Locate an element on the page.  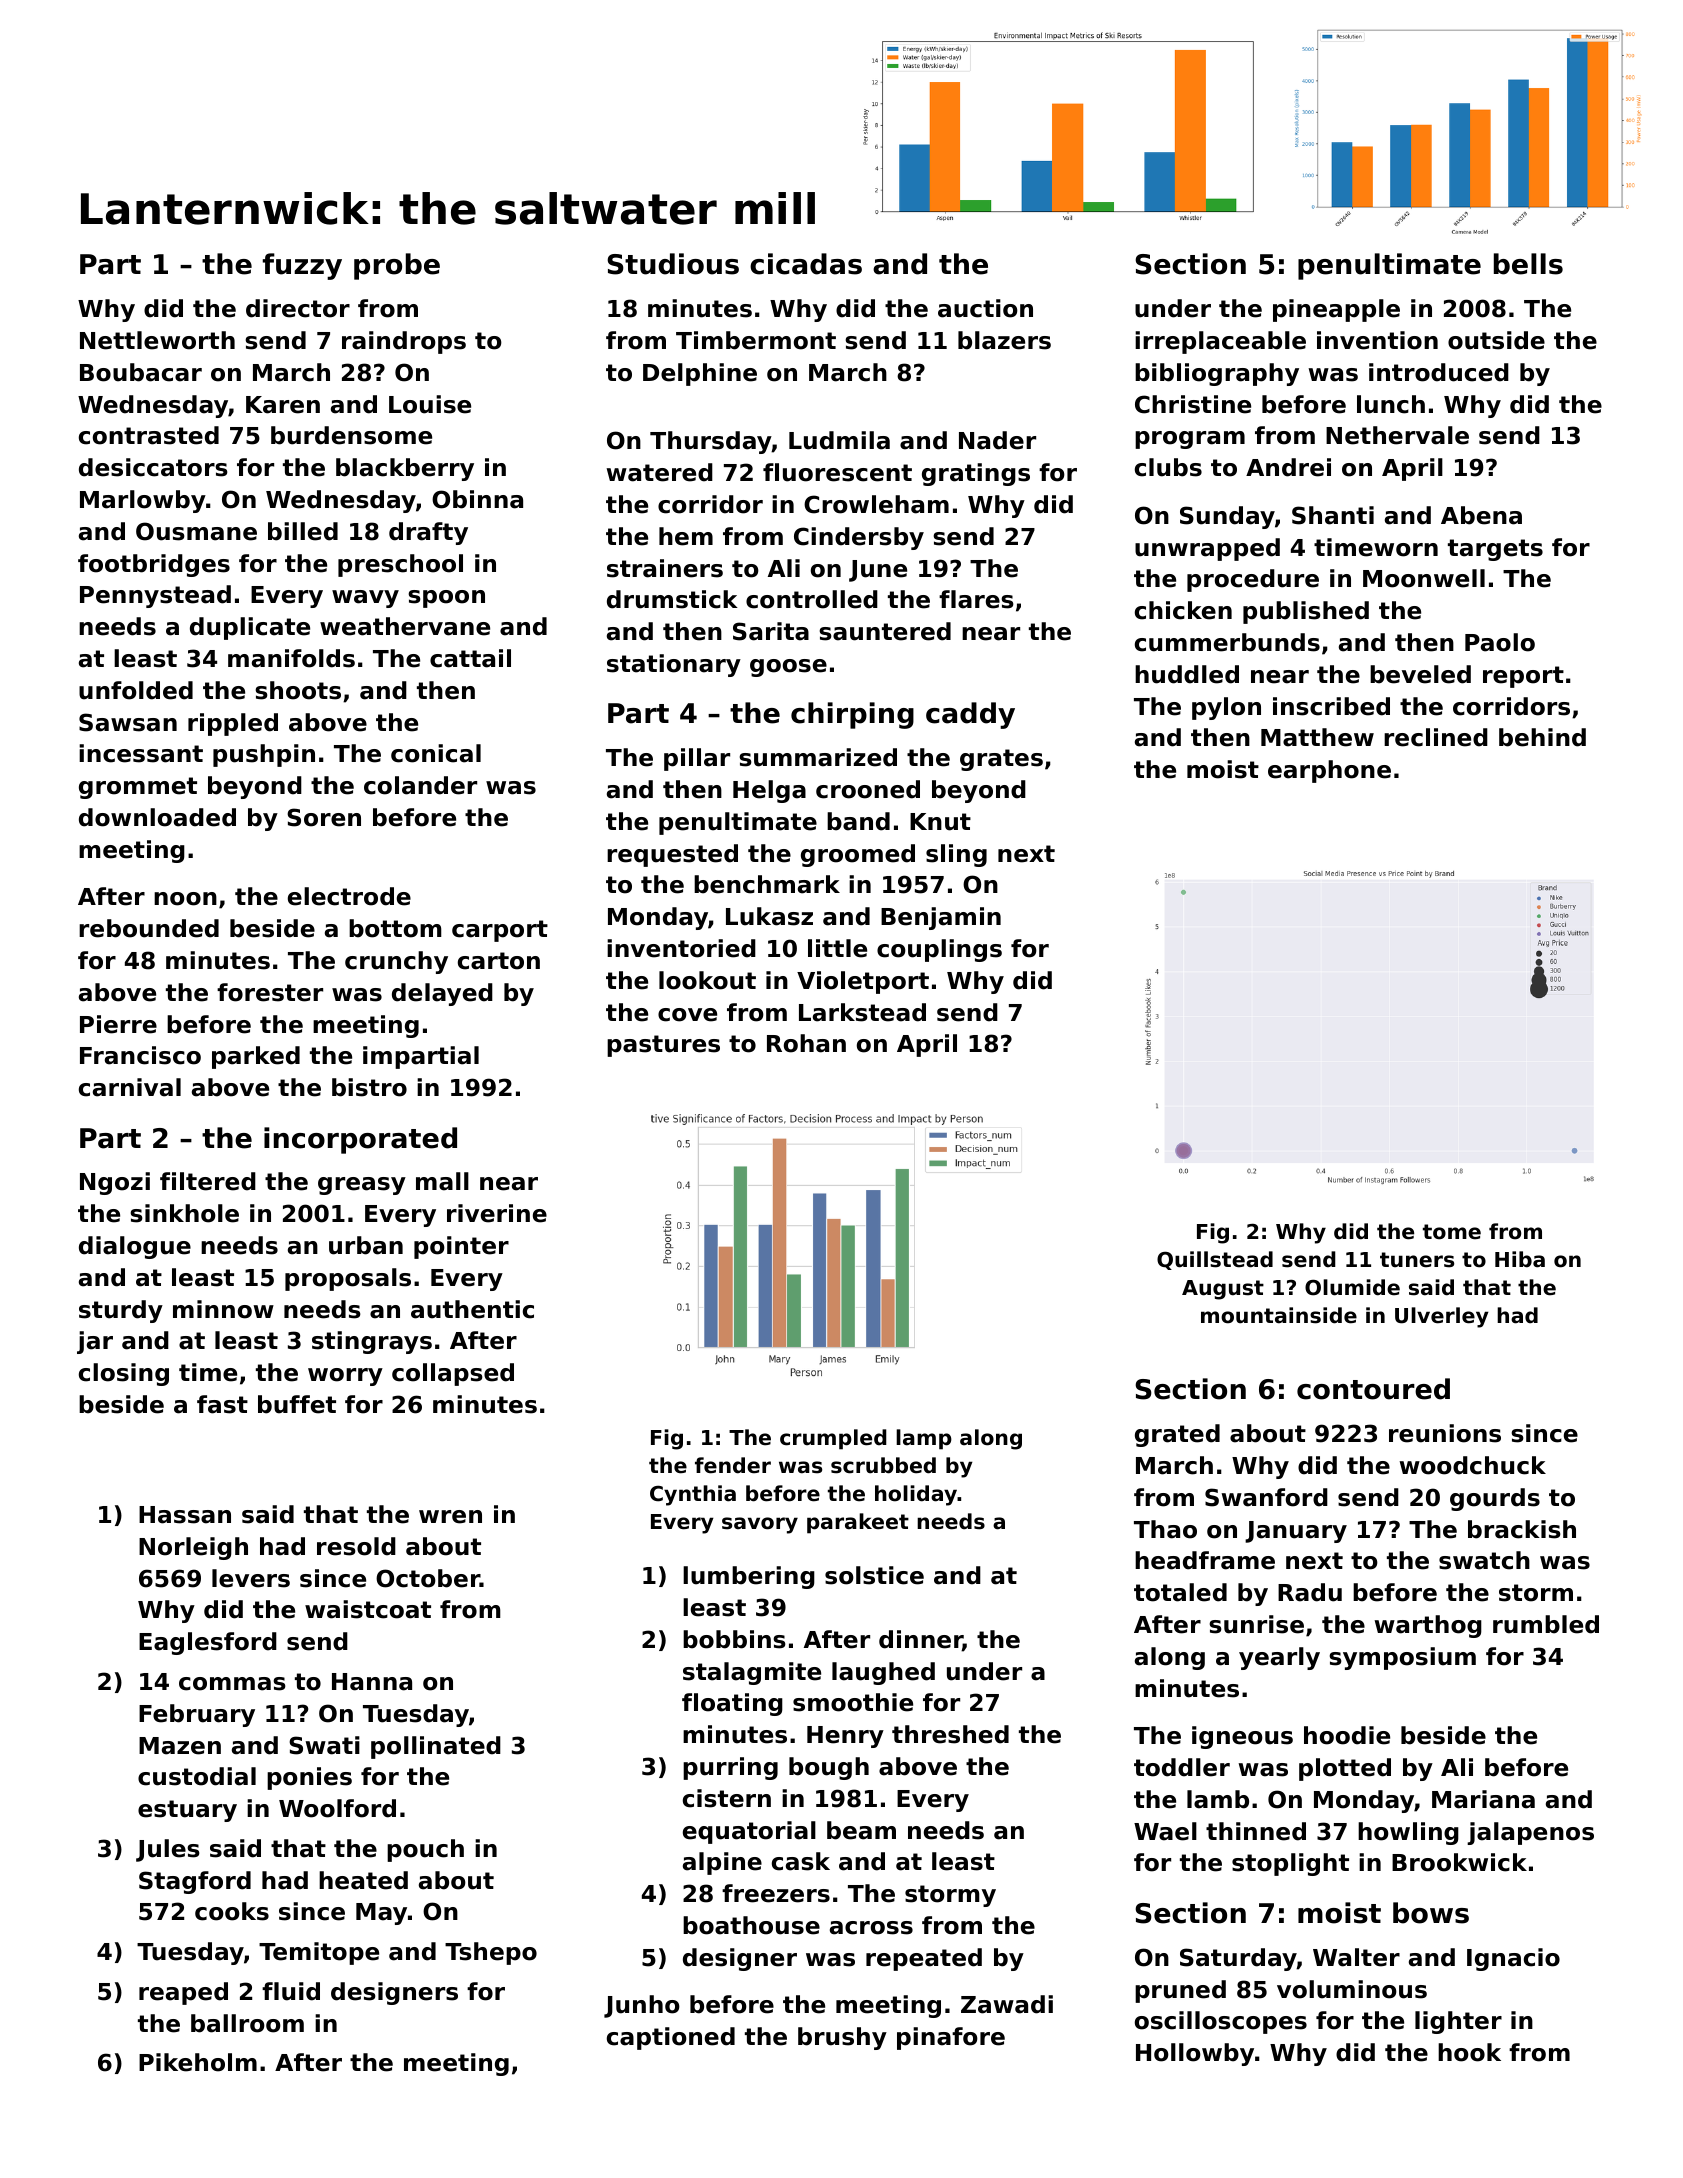
Delphine is located at coordinates (700, 374).
